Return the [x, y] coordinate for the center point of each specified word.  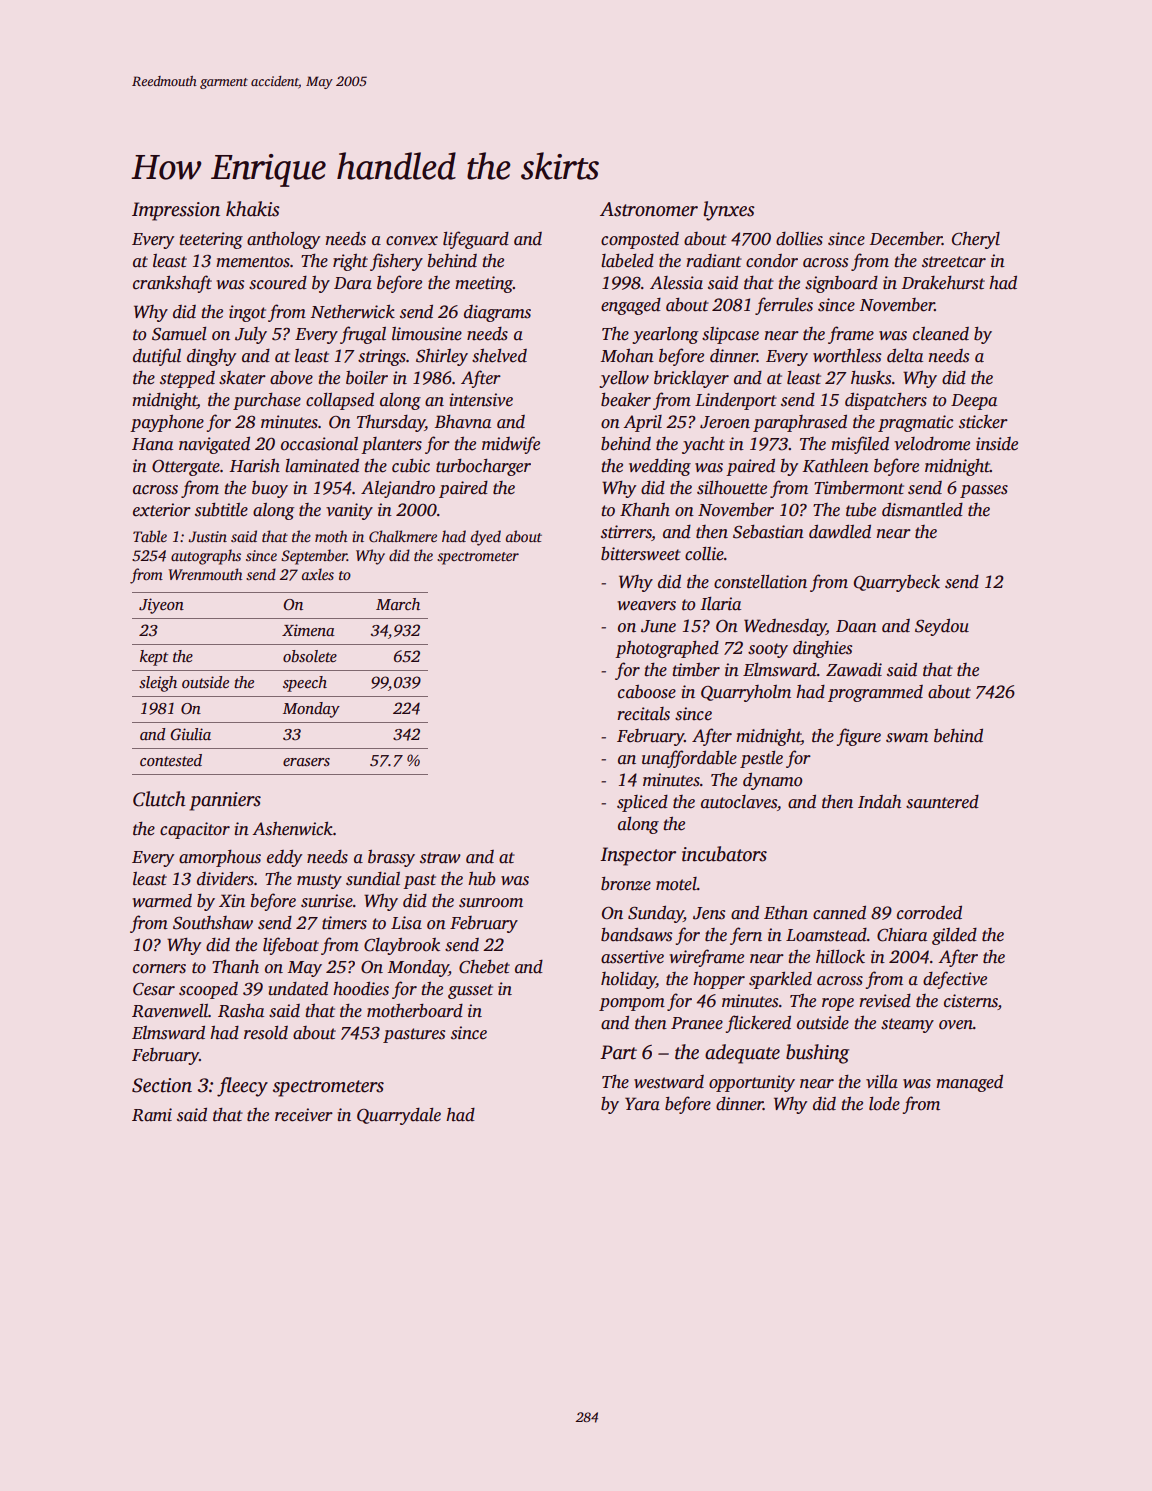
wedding [660, 467]
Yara [642, 1104]
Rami [152, 1115]
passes [984, 491]
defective [955, 980]
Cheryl [976, 240]
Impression [176, 211]
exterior [162, 510]
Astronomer [649, 209]
